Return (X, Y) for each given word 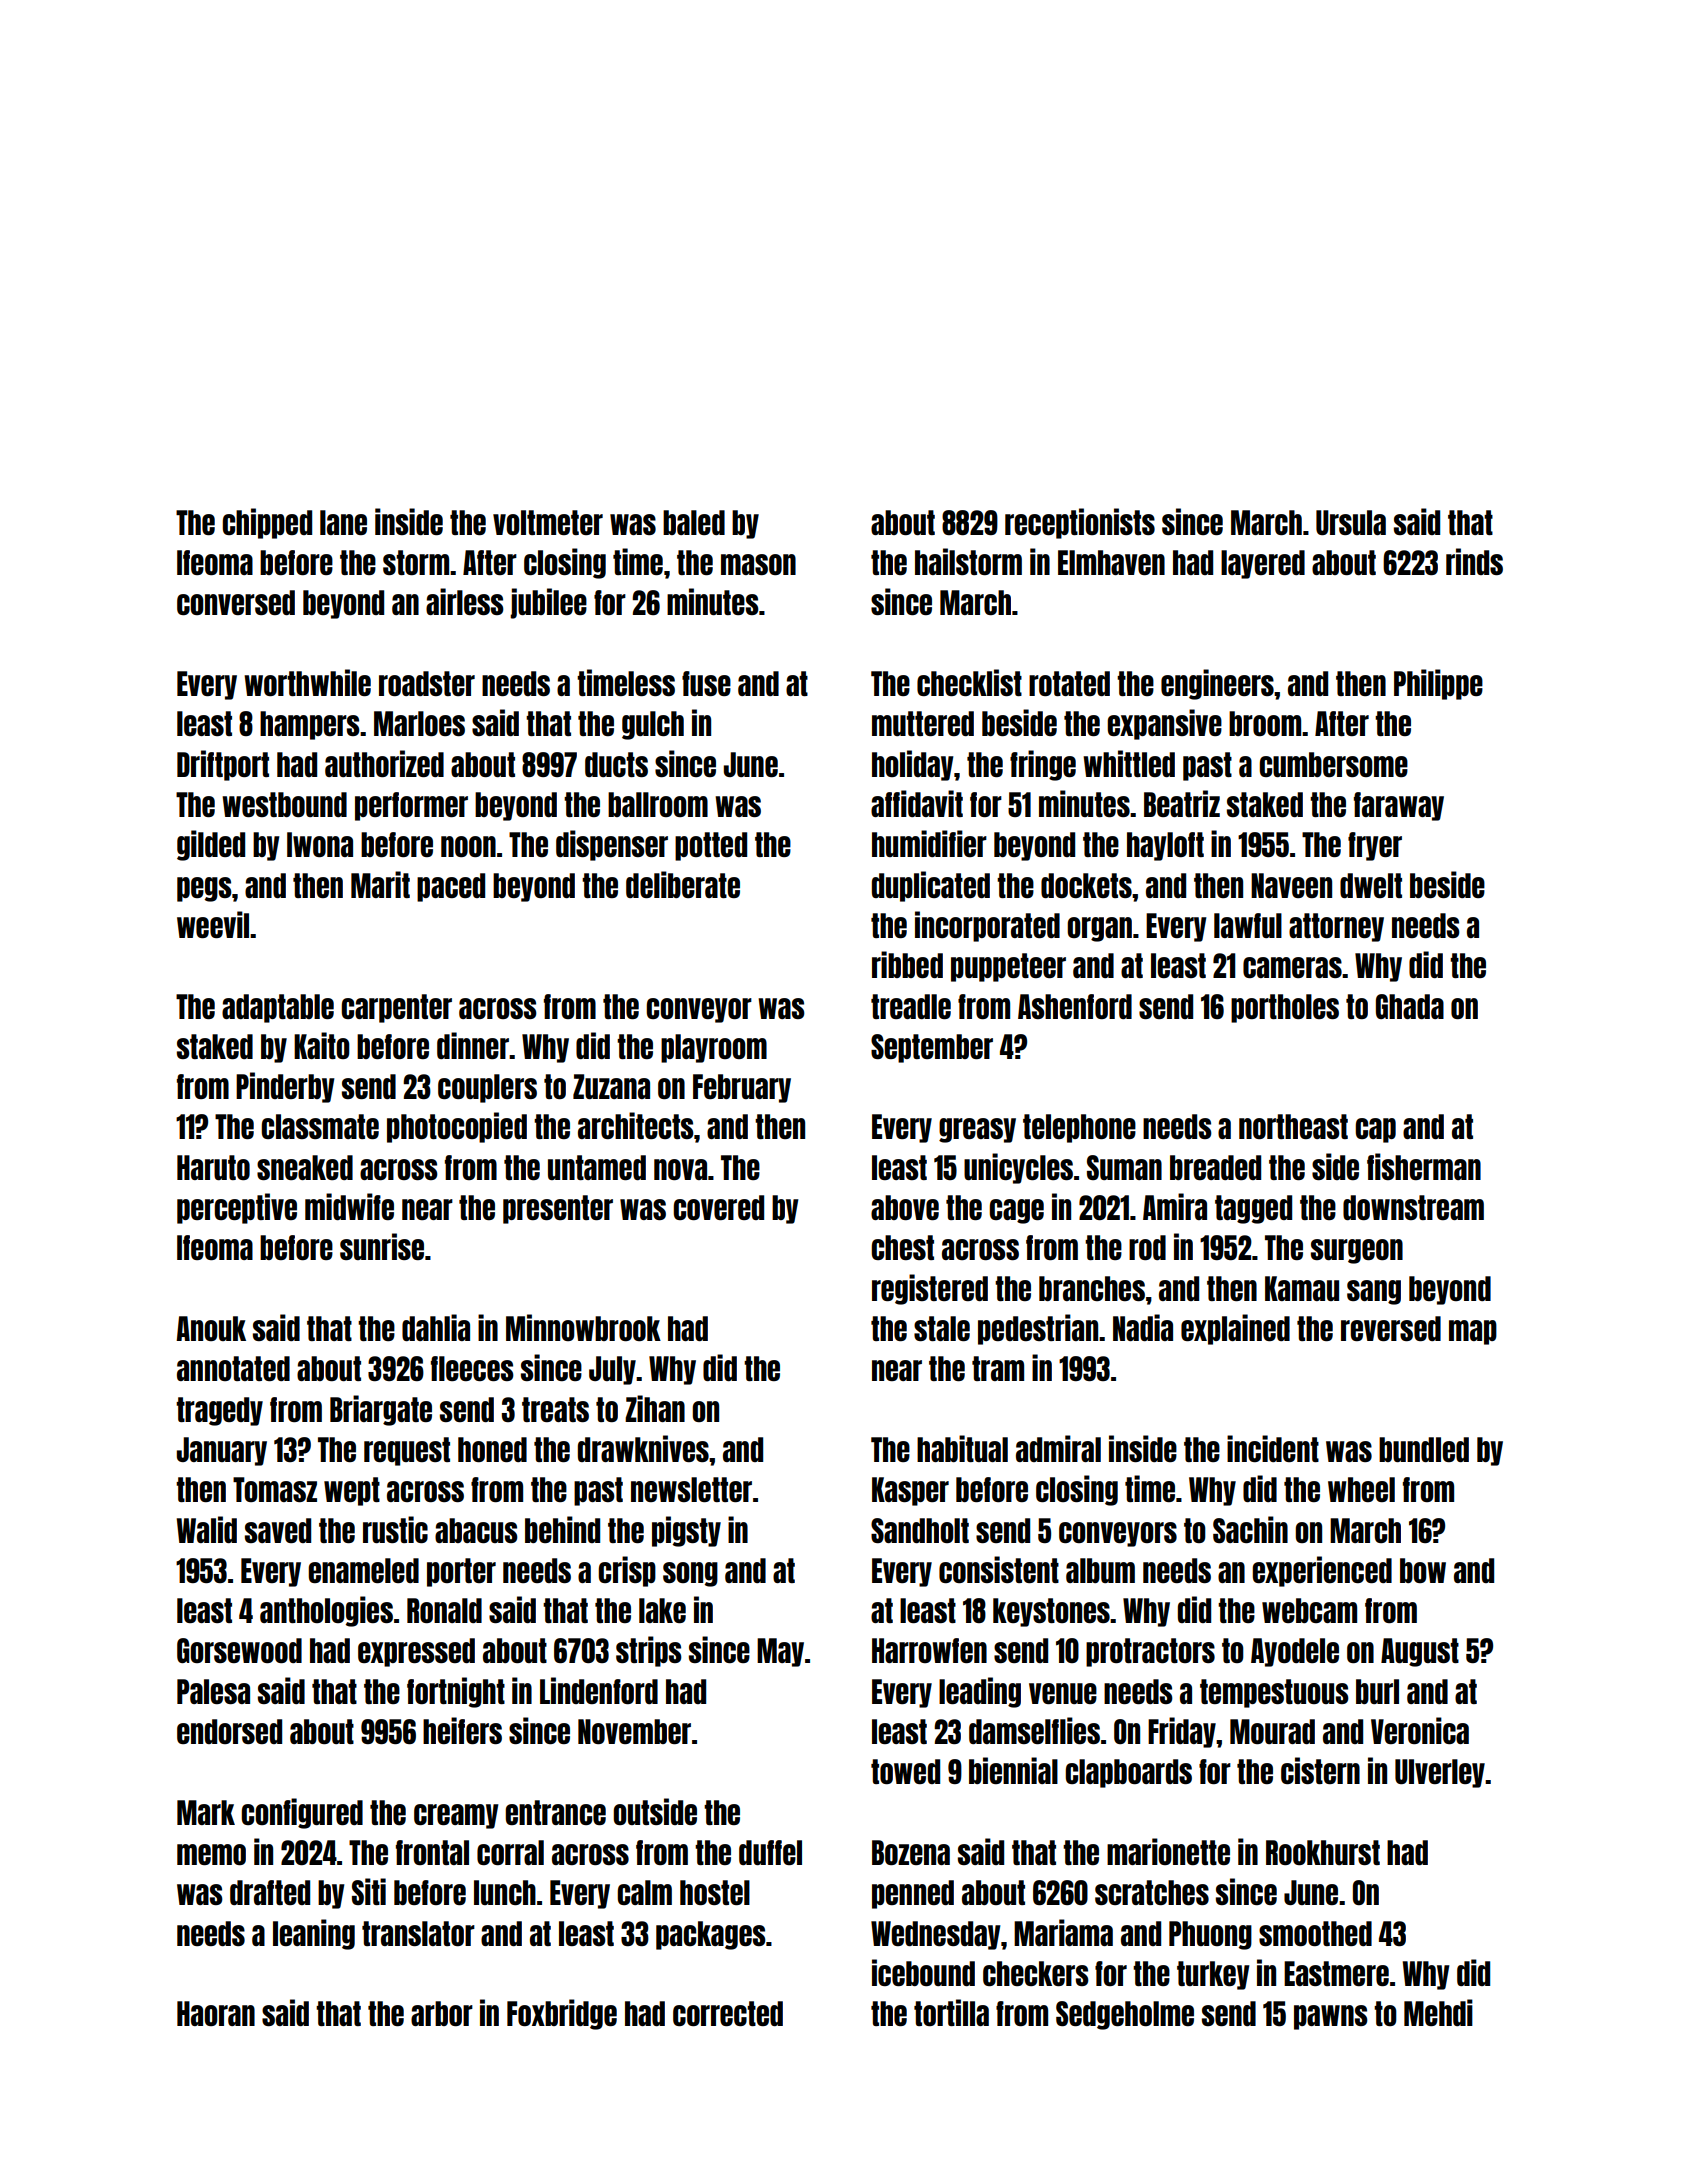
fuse (706, 683)
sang (1374, 1292)
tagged (1253, 1209)
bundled (1424, 1449)
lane (343, 522)
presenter (558, 1209)
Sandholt (920, 1530)
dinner (473, 1045)
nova (680, 1169)
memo (211, 1854)
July (612, 1370)
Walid (206, 1529)
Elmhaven (1111, 562)
